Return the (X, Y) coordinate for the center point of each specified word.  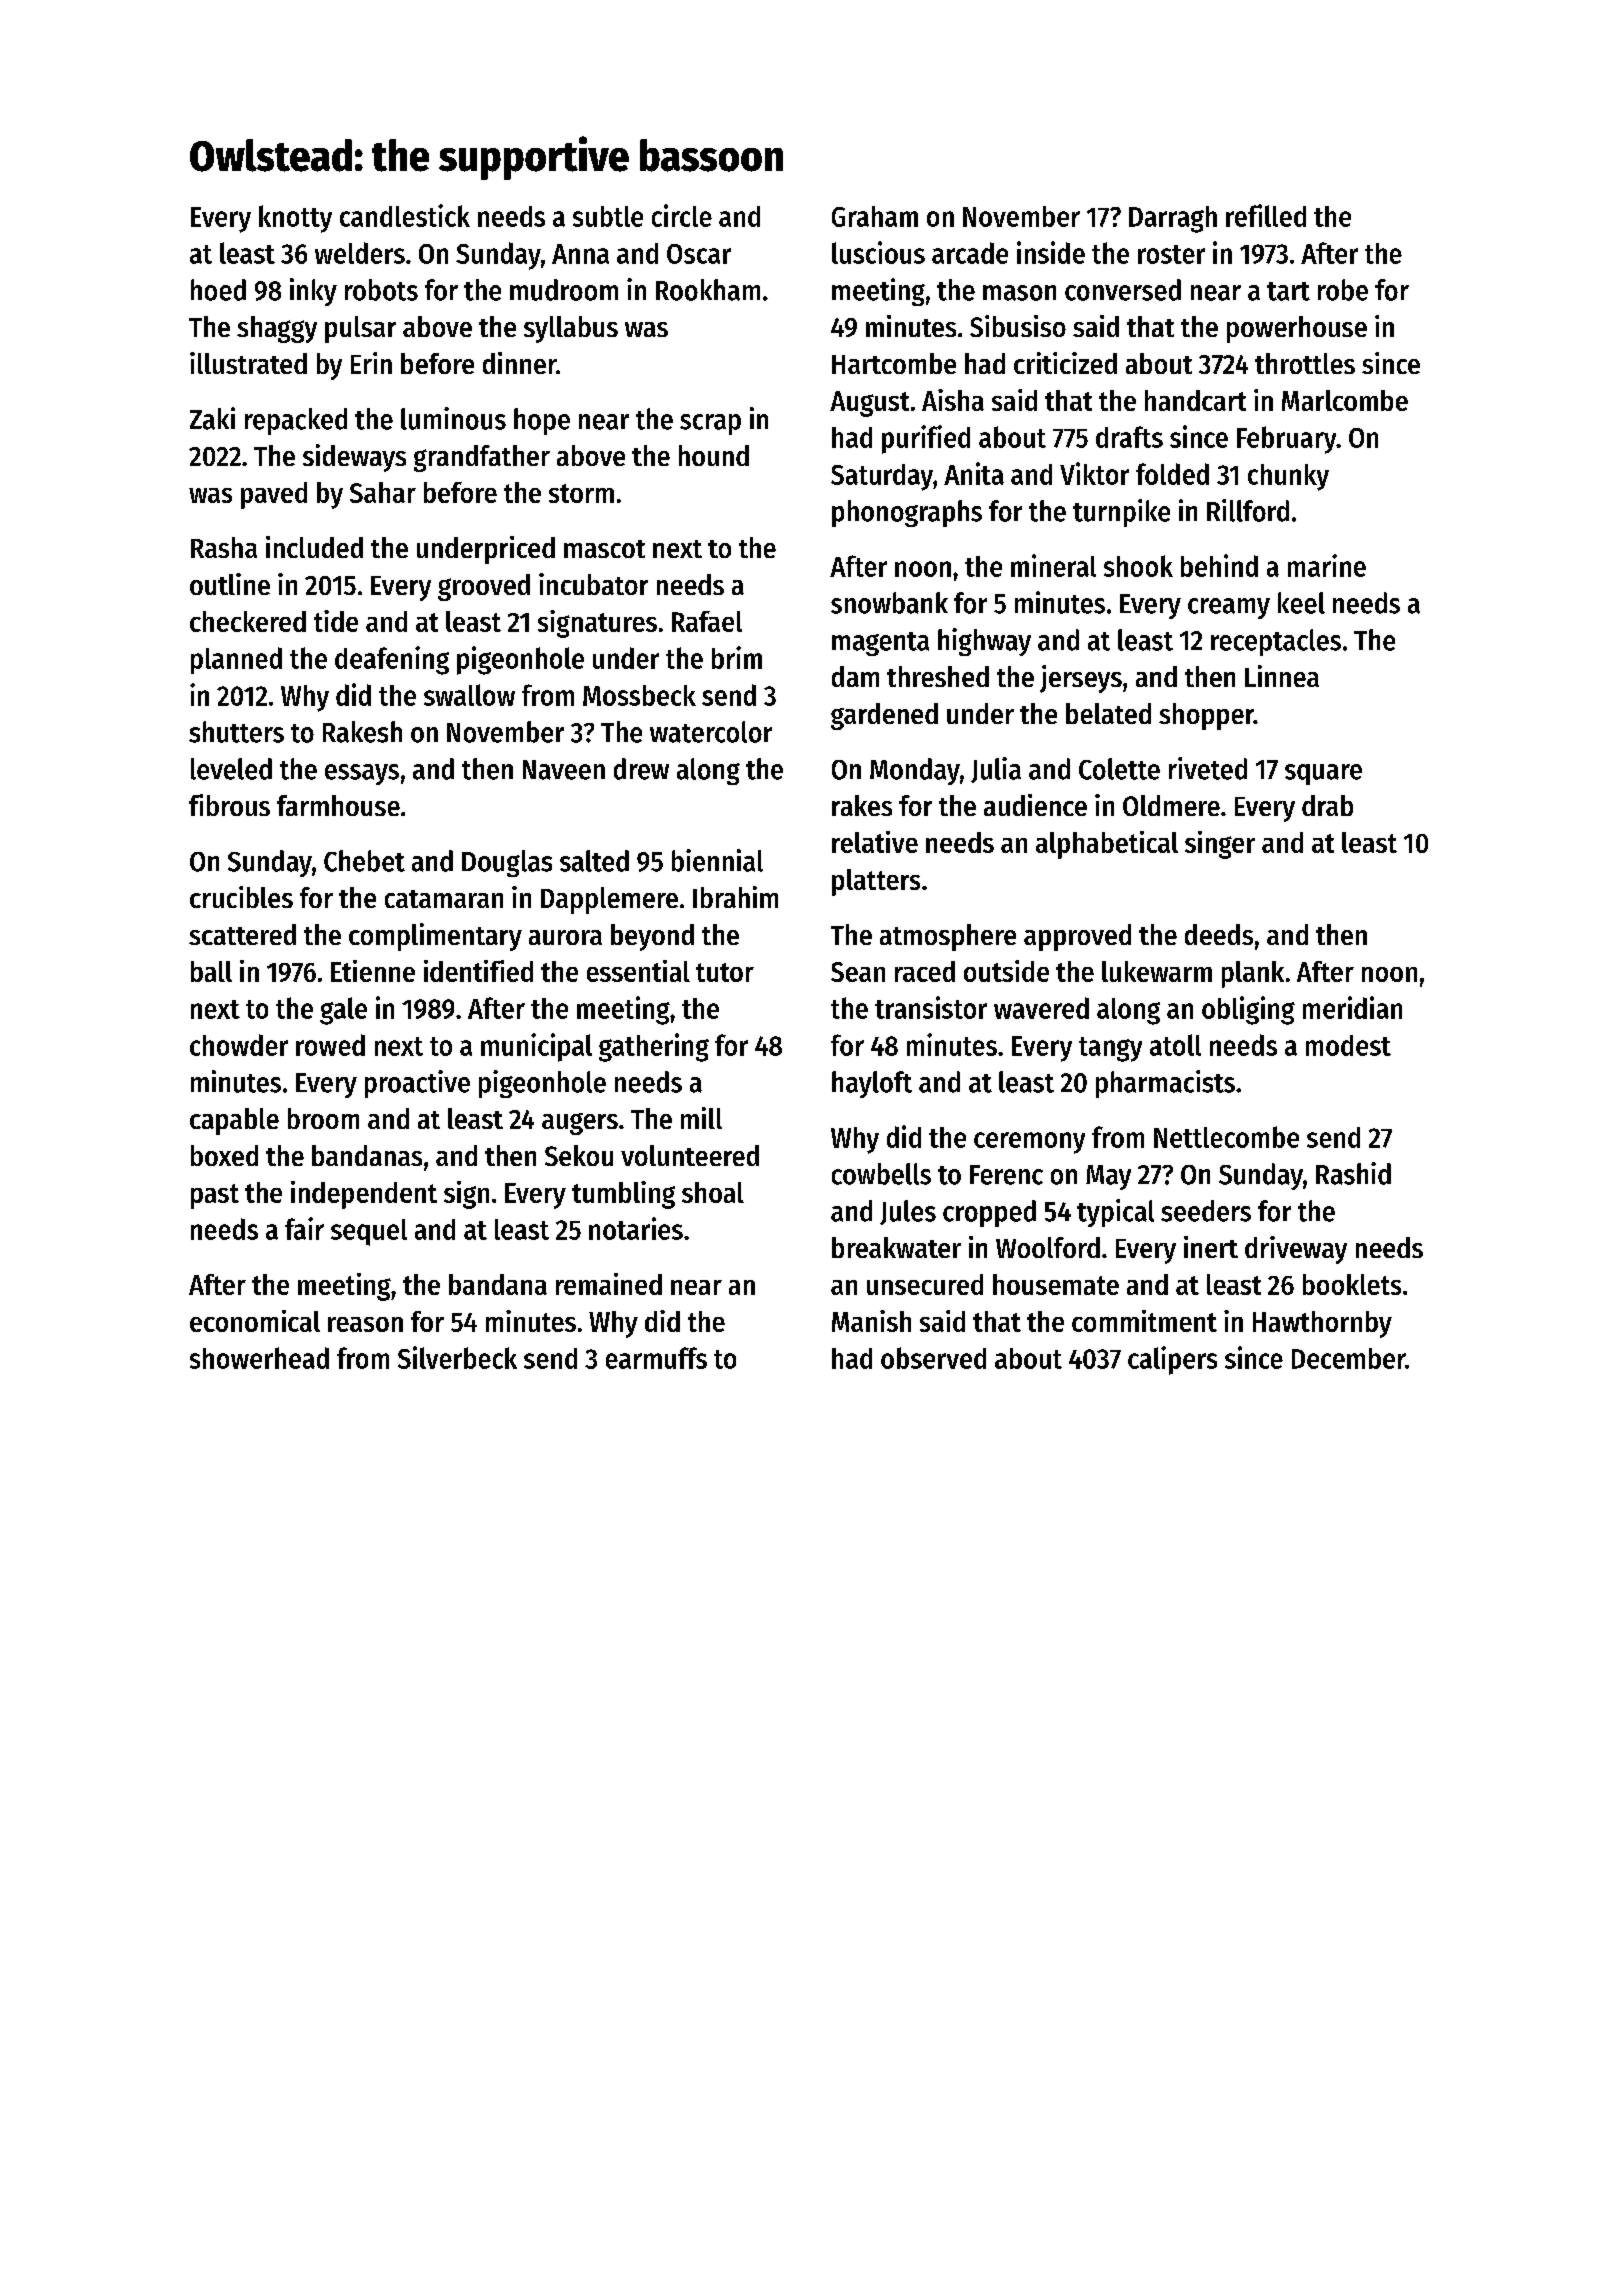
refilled (1266, 215)
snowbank (889, 603)
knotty (295, 219)
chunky (1288, 477)
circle (682, 215)
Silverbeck (457, 1357)
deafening (392, 660)
